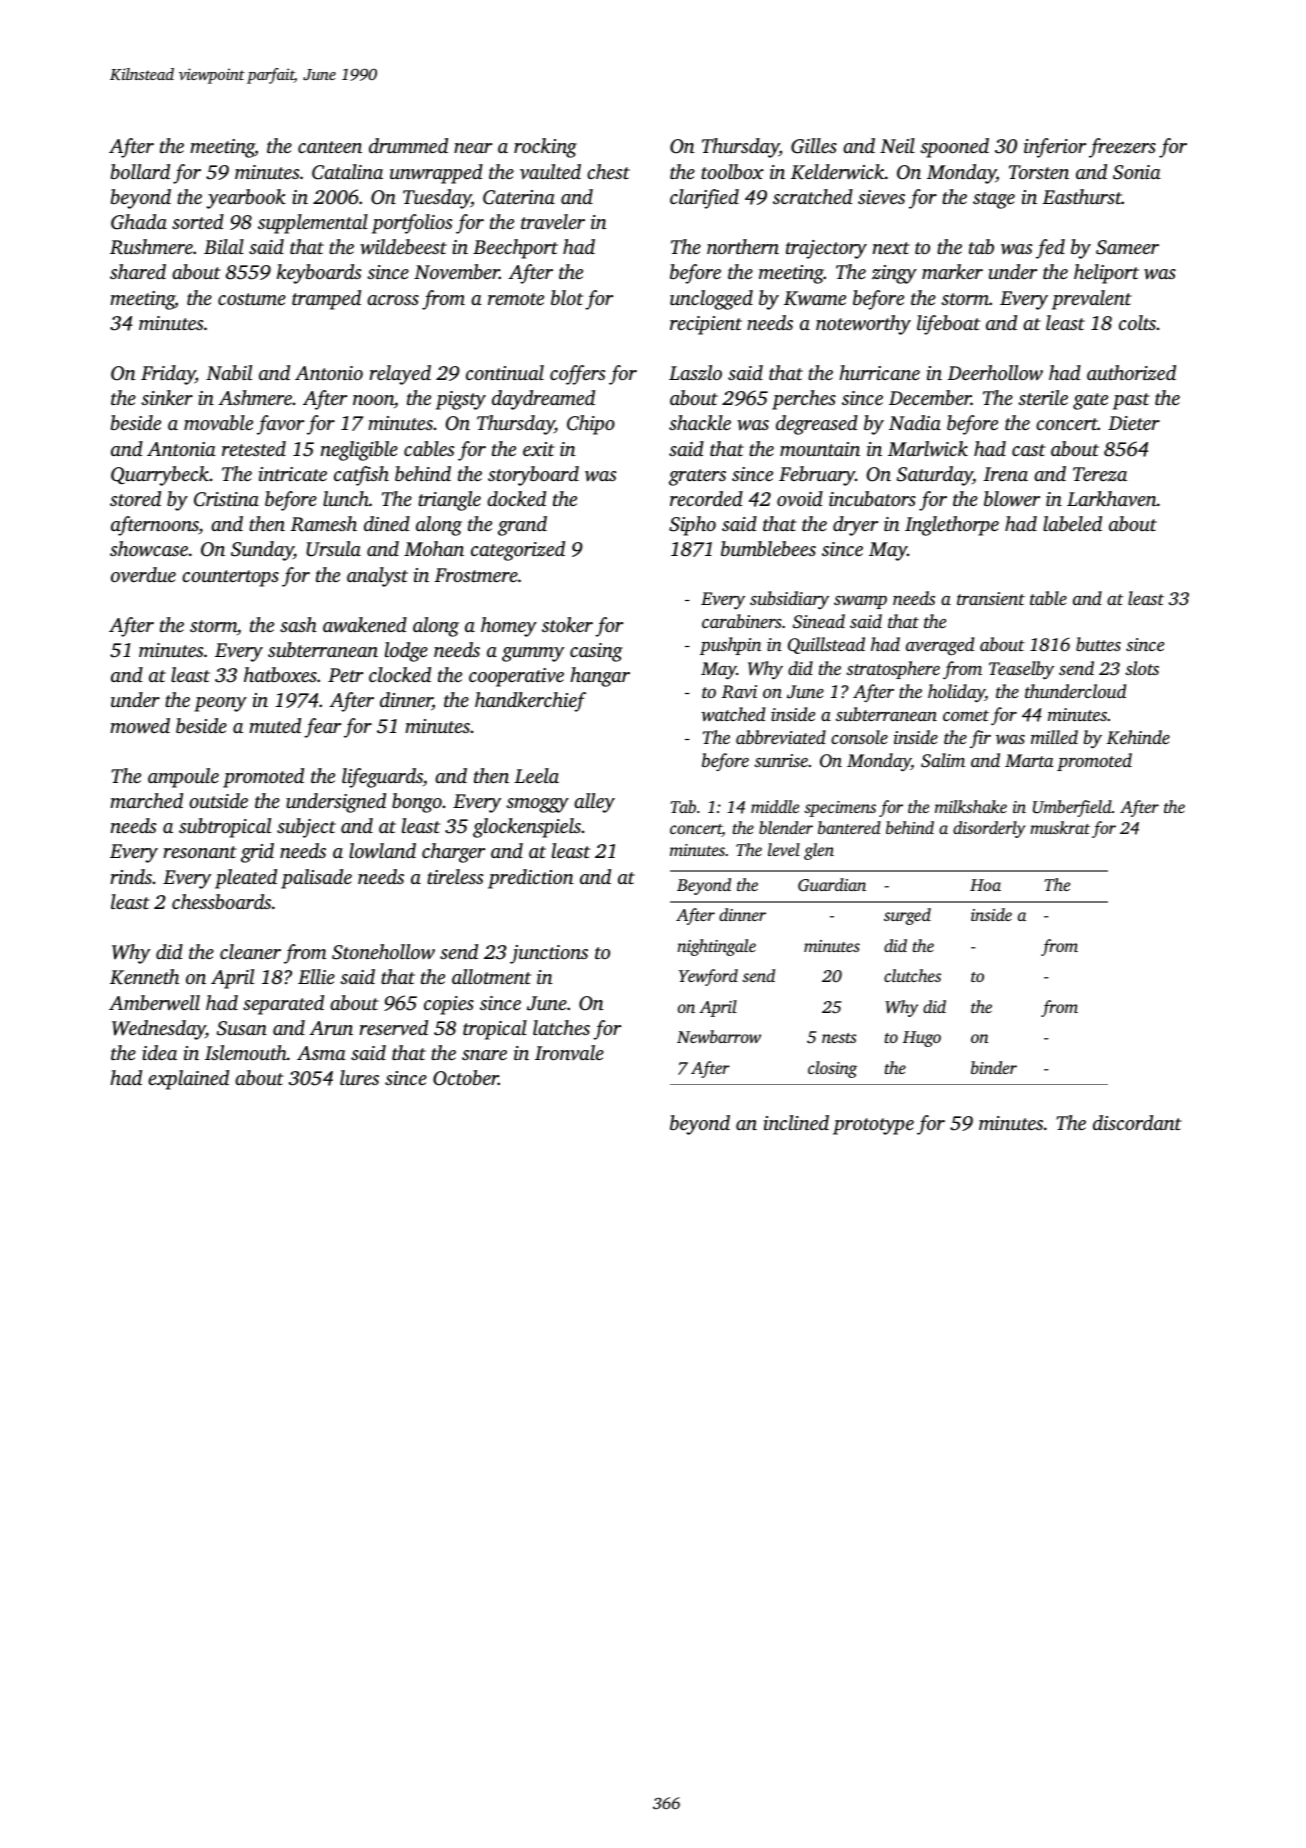 Image resolution: width=1306 pixels, height=1848 pixels. Describe the element at coordinates (1137, 1122) in the document. I see `discordant` at that location.
